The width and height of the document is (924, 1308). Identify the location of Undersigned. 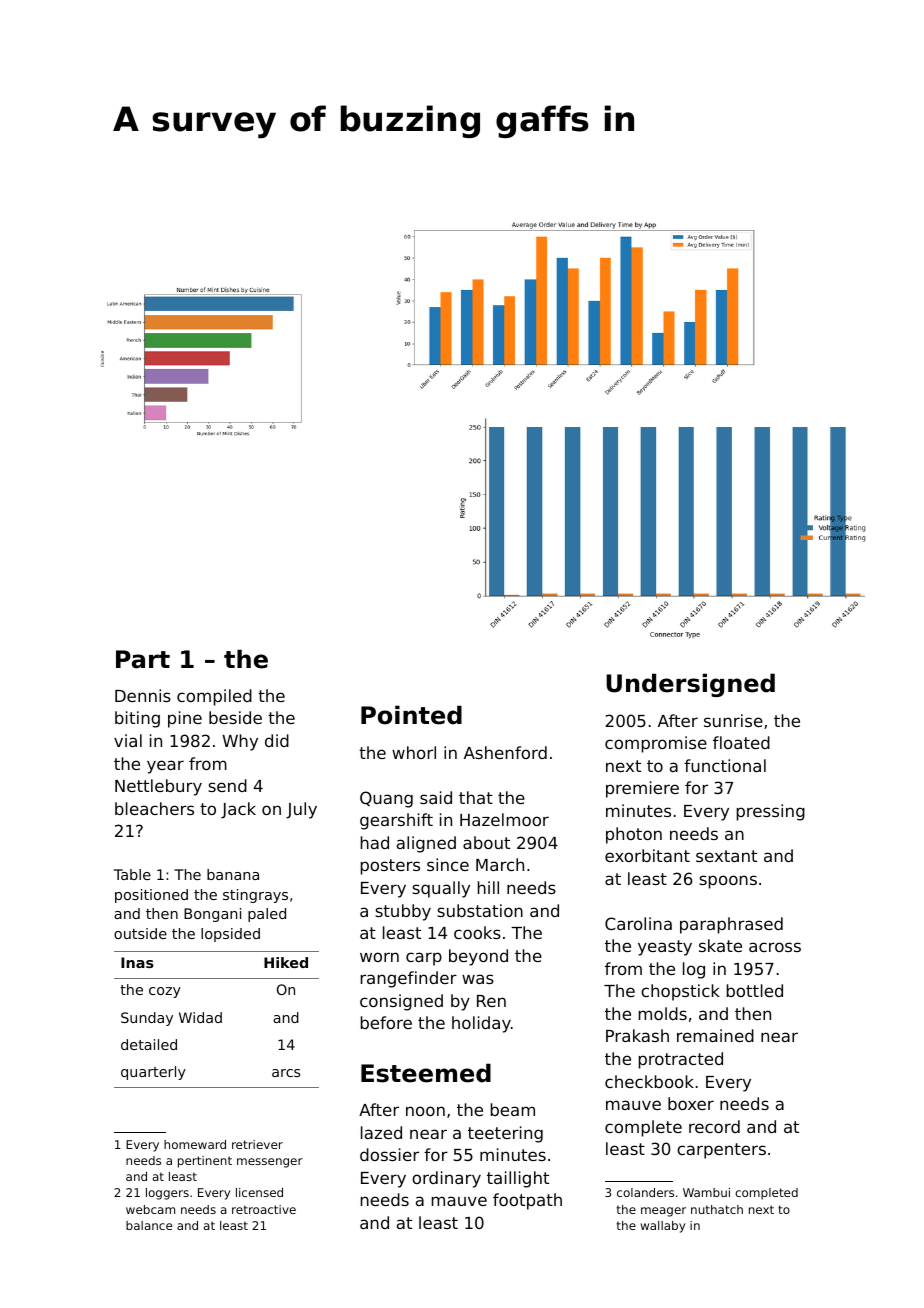
(690, 685).
